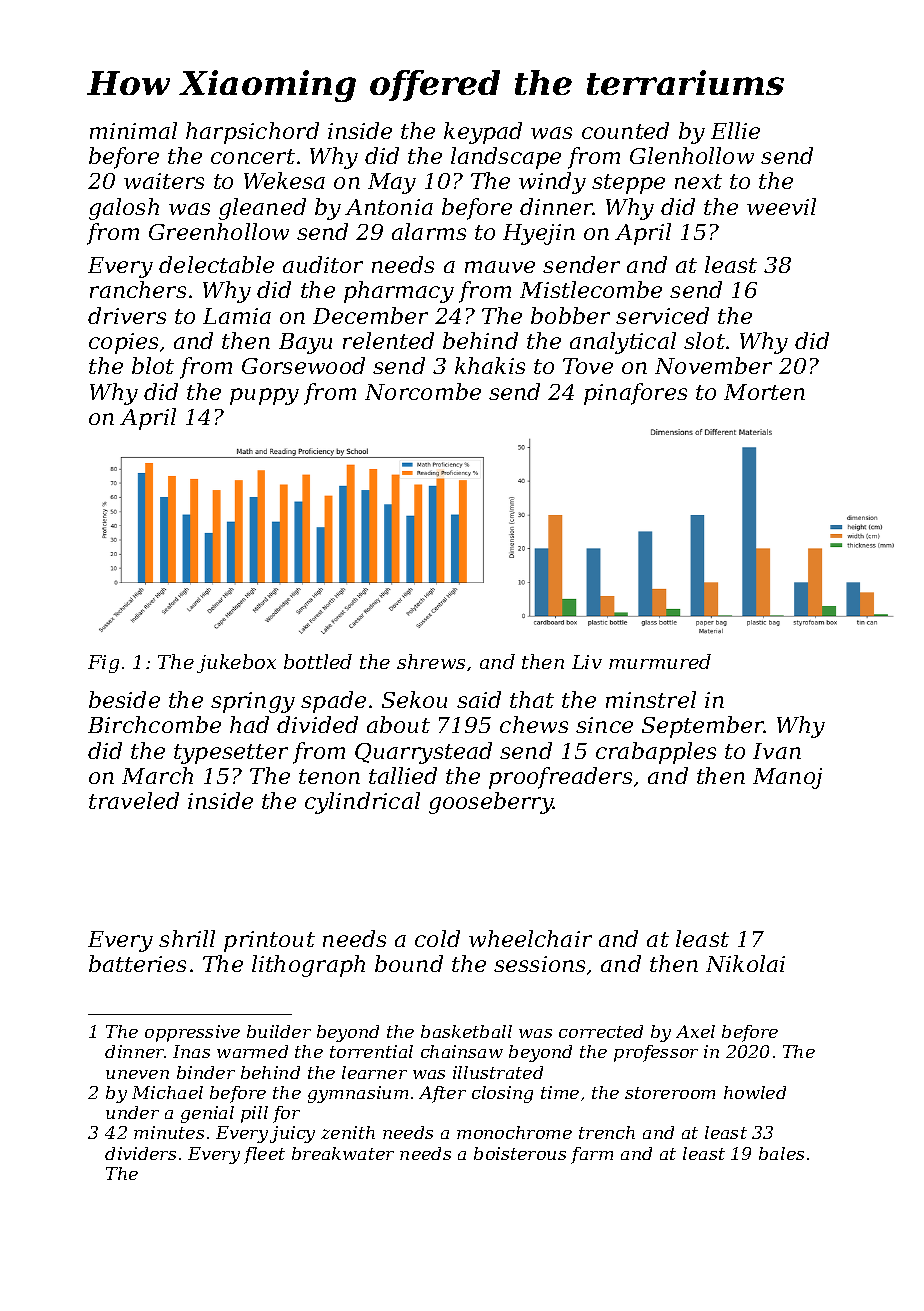 Image resolution: width=924 pixels, height=1311 pixels. What do you see at coordinates (137, 963) in the screenshot?
I see `batteries` at bounding box center [137, 963].
